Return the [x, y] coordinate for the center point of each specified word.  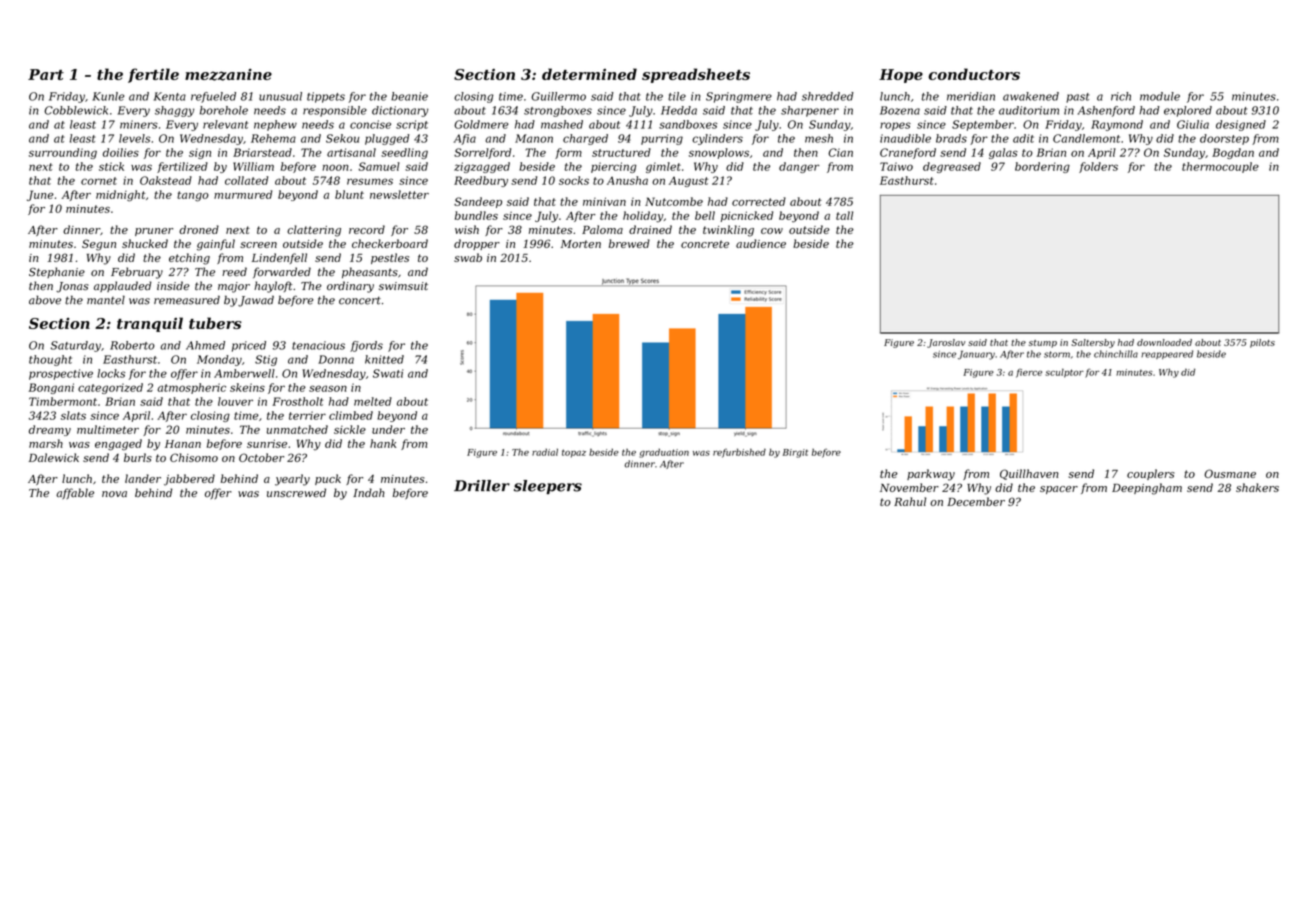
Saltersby [1093, 343]
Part [46, 74]
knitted [384, 359]
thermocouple [1220, 167]
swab [468, 257]
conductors [974, 74]
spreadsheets [696, 75]
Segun [99, 245]
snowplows [719, 153]
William [253, 166]
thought [50, 360]
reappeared [1167, 354]
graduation [664, 453]
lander [143, 478]
